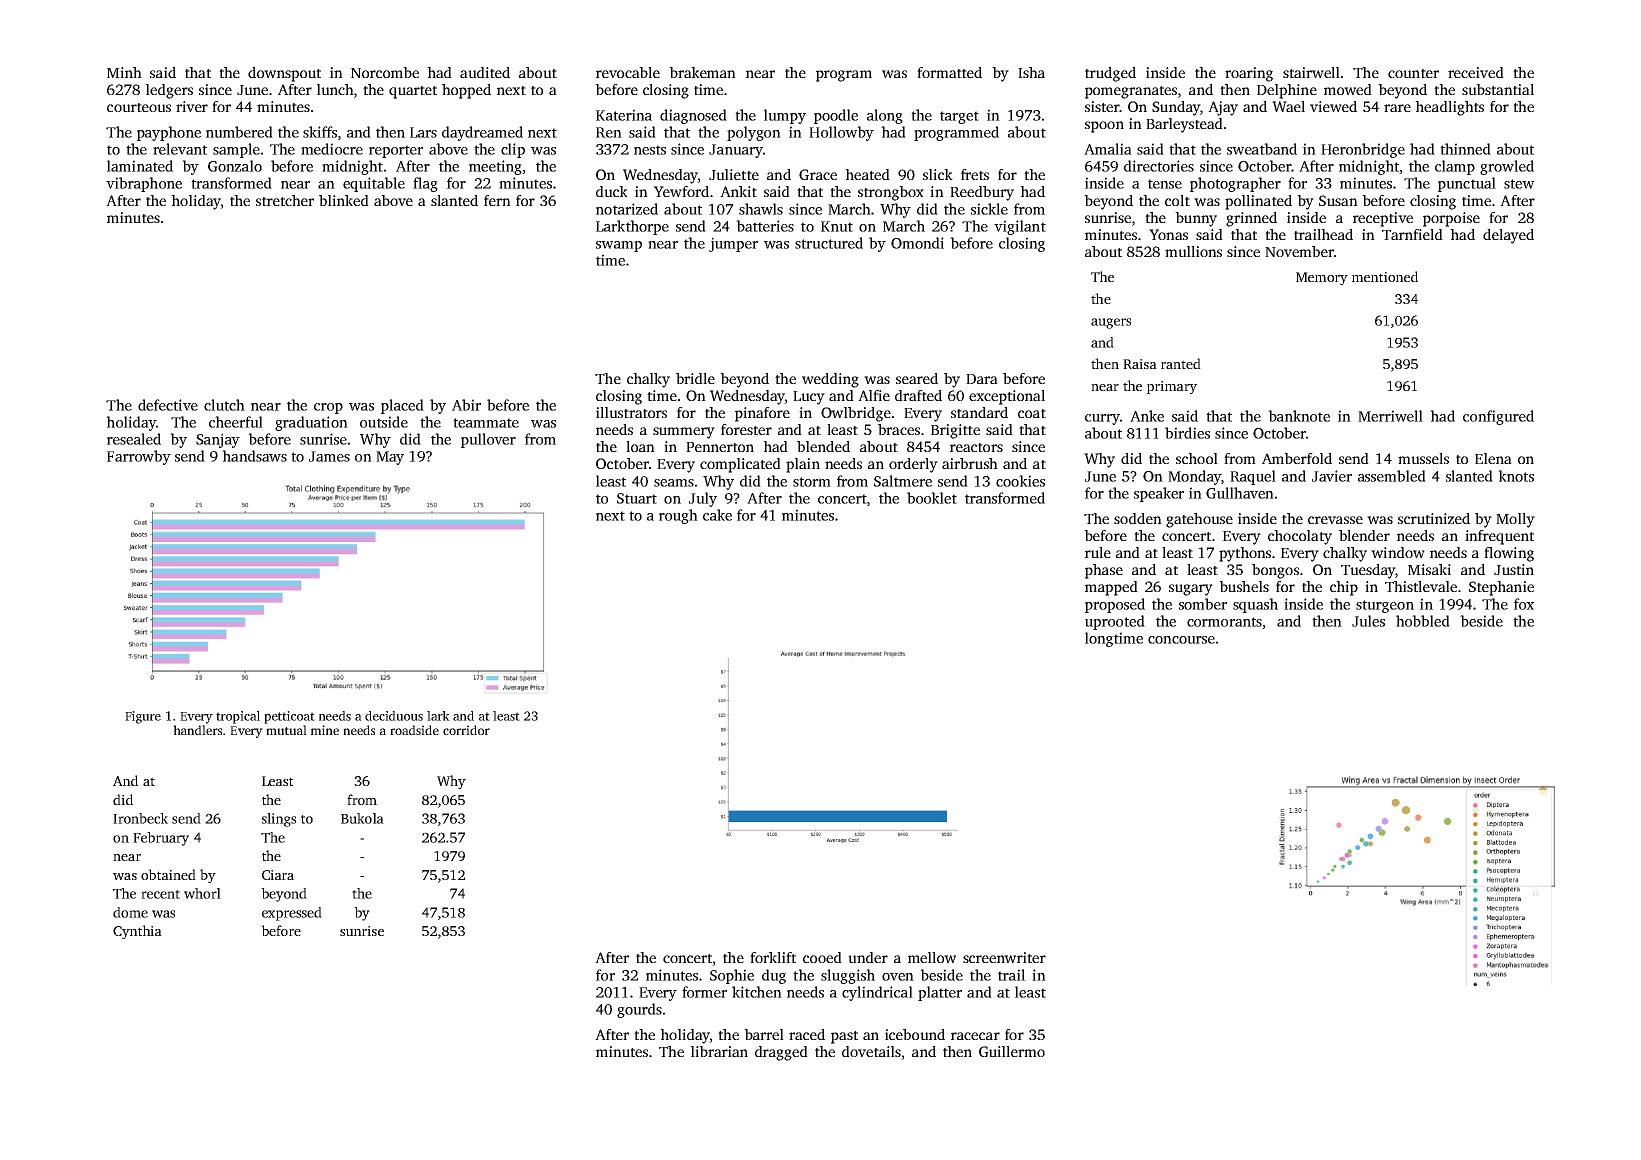  What do you see at coordinates (1524, 604) in the image?
I see `fox` at bounding box center [1524, 604].
